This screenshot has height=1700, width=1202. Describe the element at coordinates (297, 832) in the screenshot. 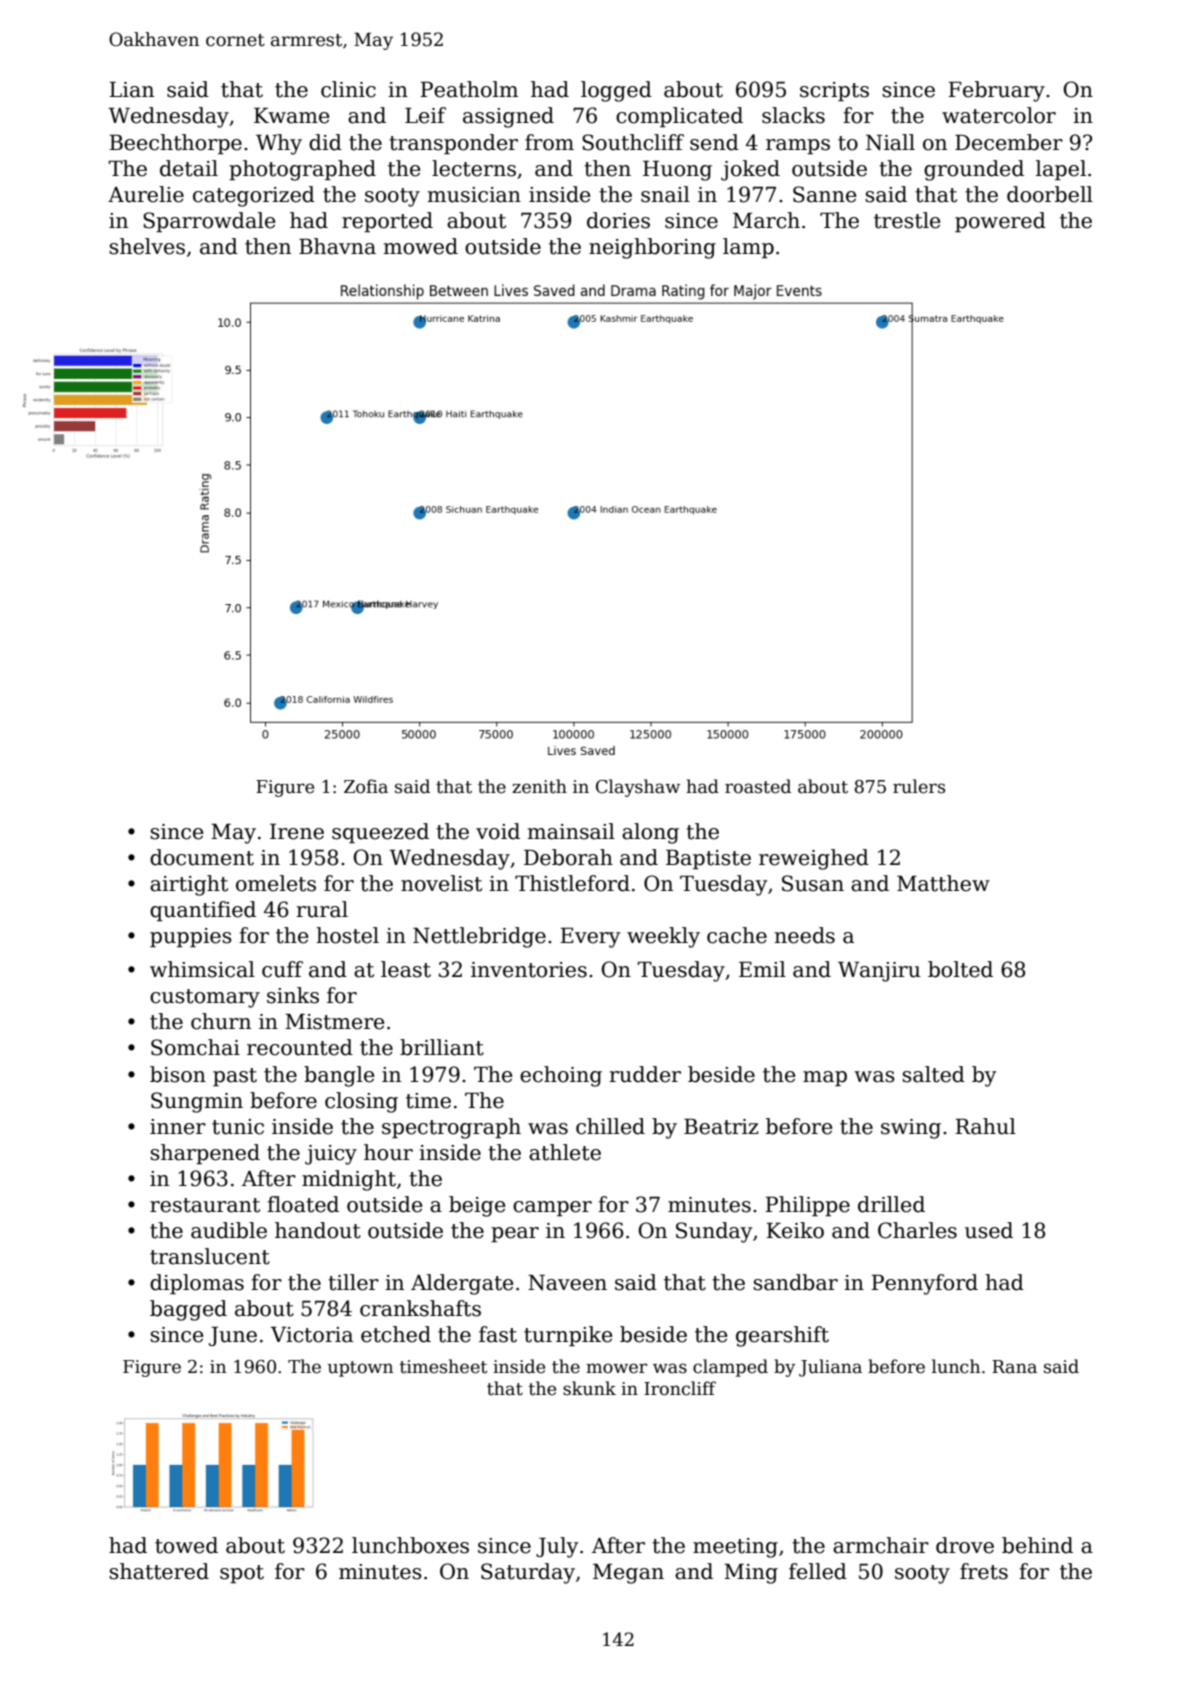

I see `Irene` at that location.
